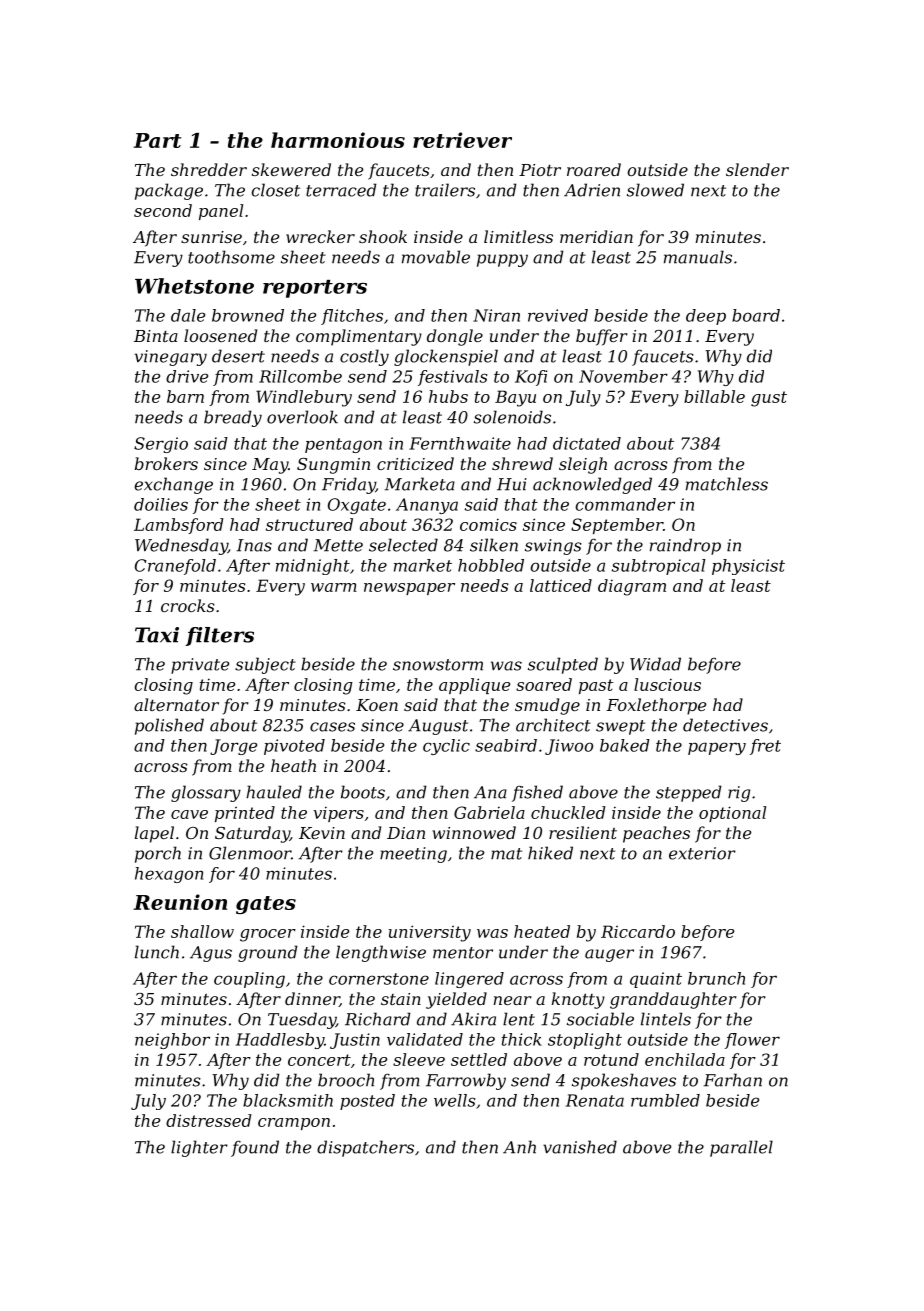  What do you see at coordinates (685, 546) in the screenshot?
I see `raindrop` at bounding box center [685, 546].
